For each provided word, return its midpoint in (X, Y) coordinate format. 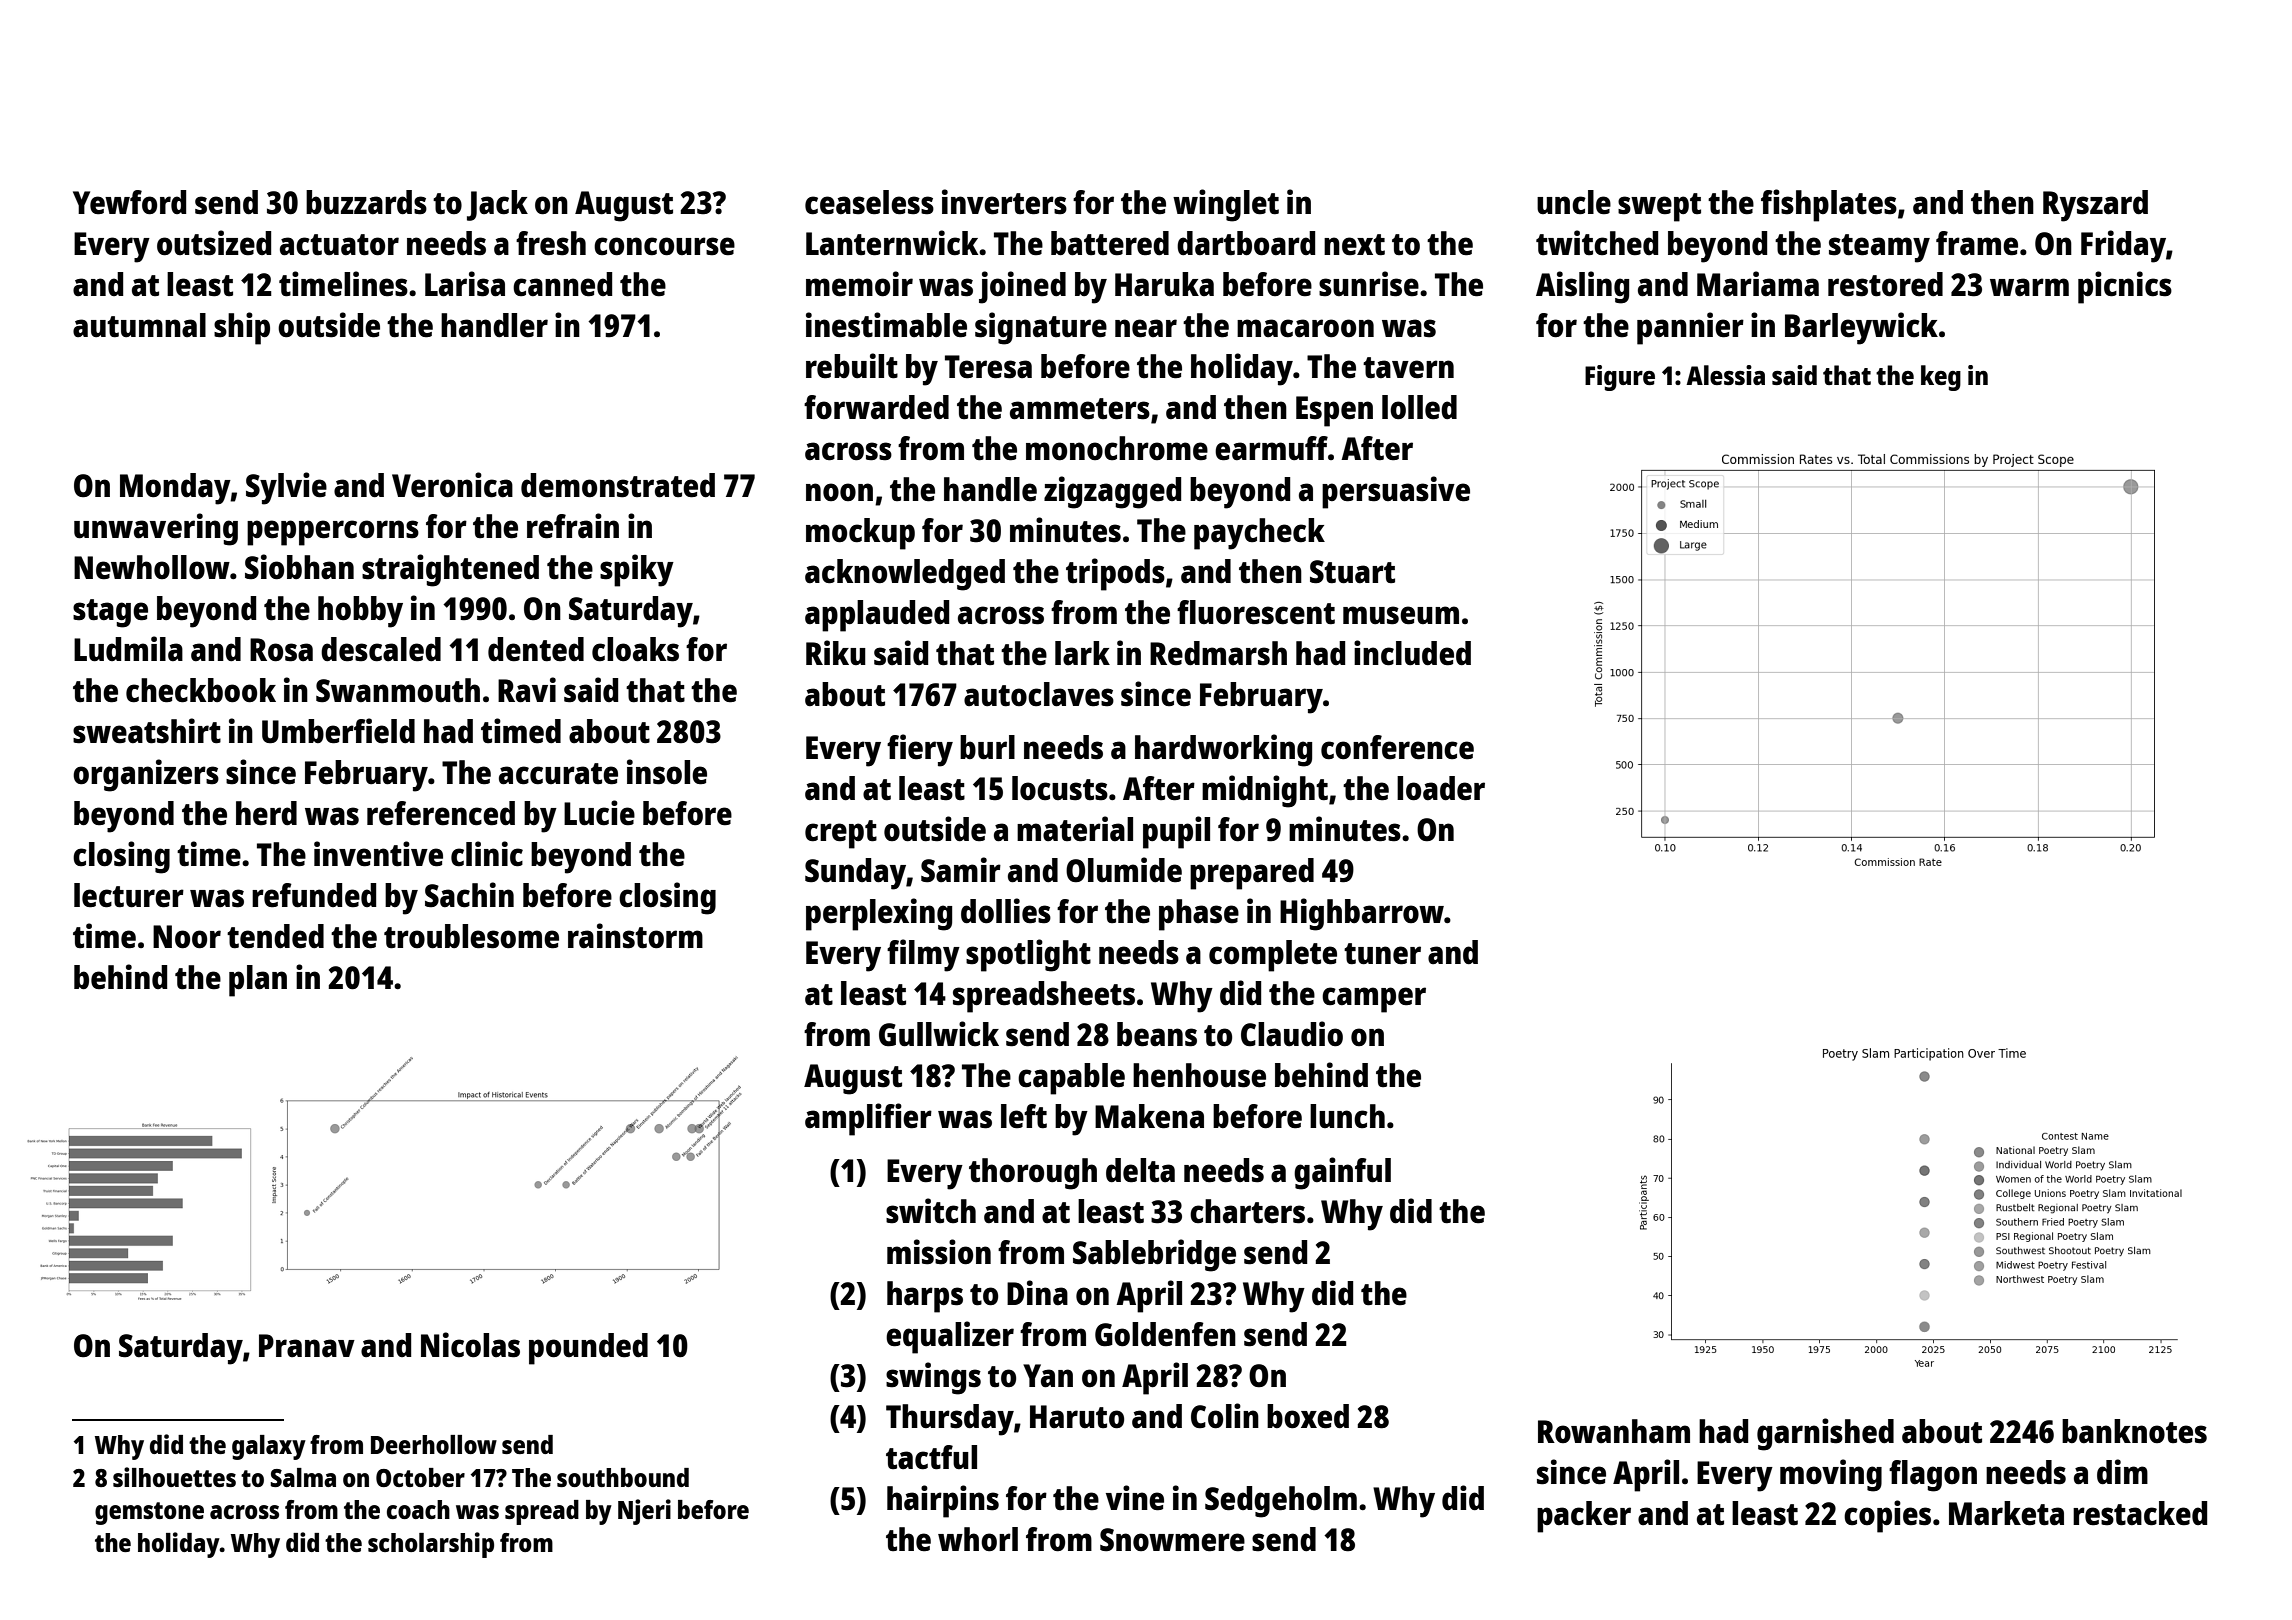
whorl (978, 1539)
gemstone (149, 1513)
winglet (1226, 205)
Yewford (129, 202)
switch (931, 1211)
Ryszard (2095, 206)
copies (1887, 1516)
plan (258, 981)
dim (2122, 1471)
